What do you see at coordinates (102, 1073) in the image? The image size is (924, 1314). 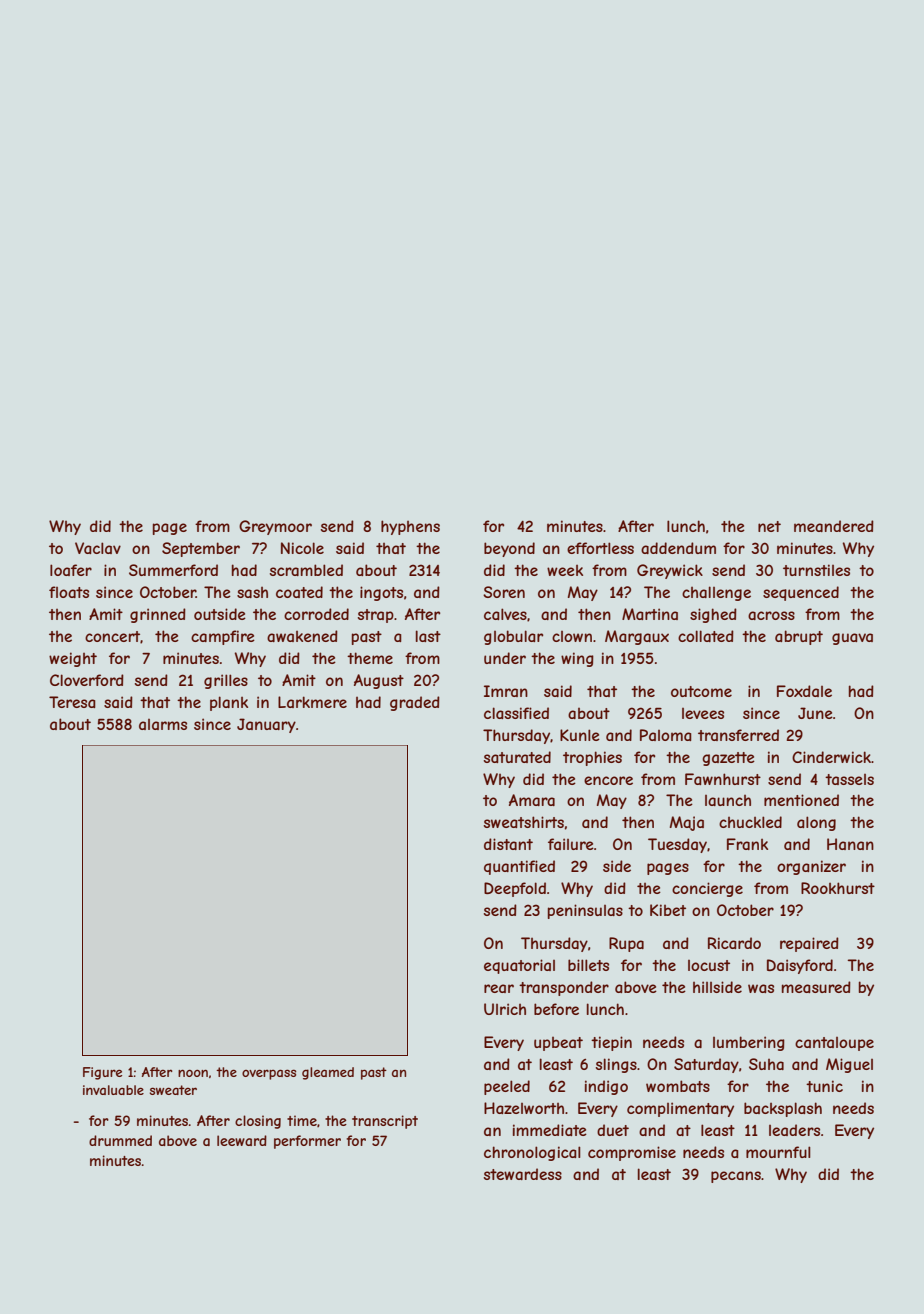 I see `Figure` at bounding box center [102, 1073].
